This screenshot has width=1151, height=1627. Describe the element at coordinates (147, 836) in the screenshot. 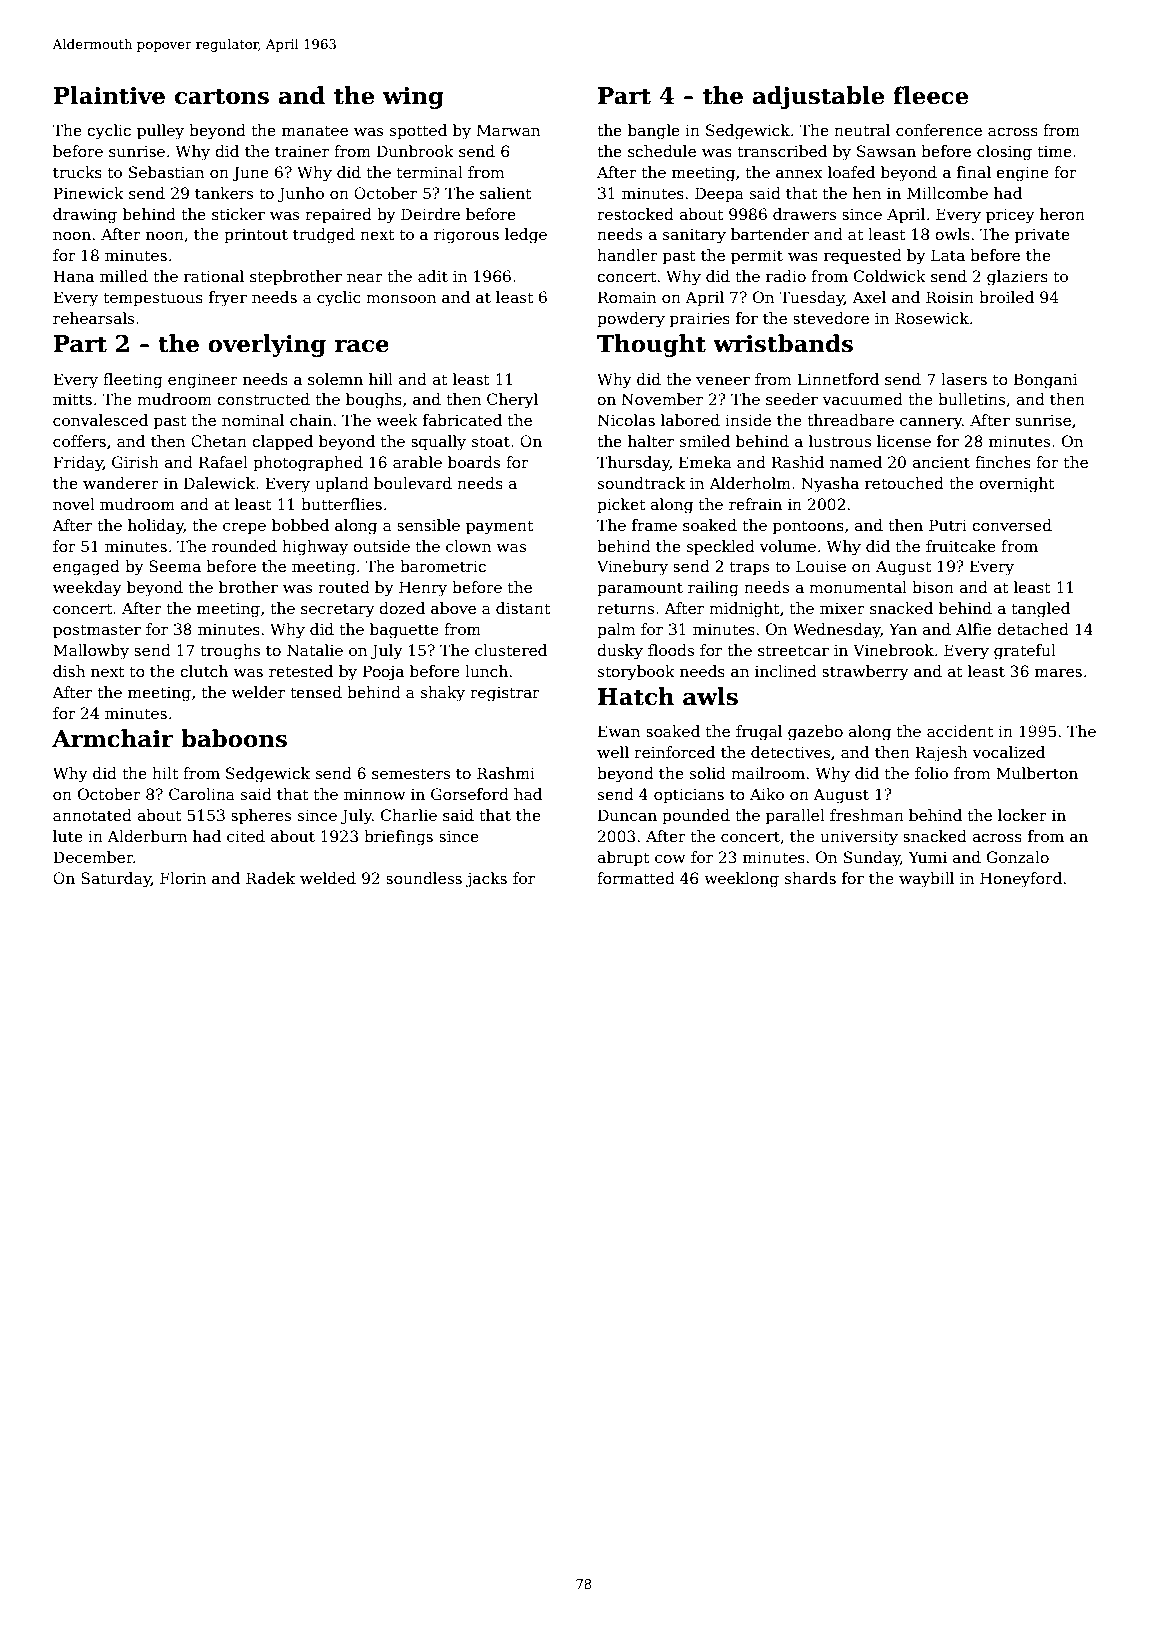

I see `Alderburn` at that location.
